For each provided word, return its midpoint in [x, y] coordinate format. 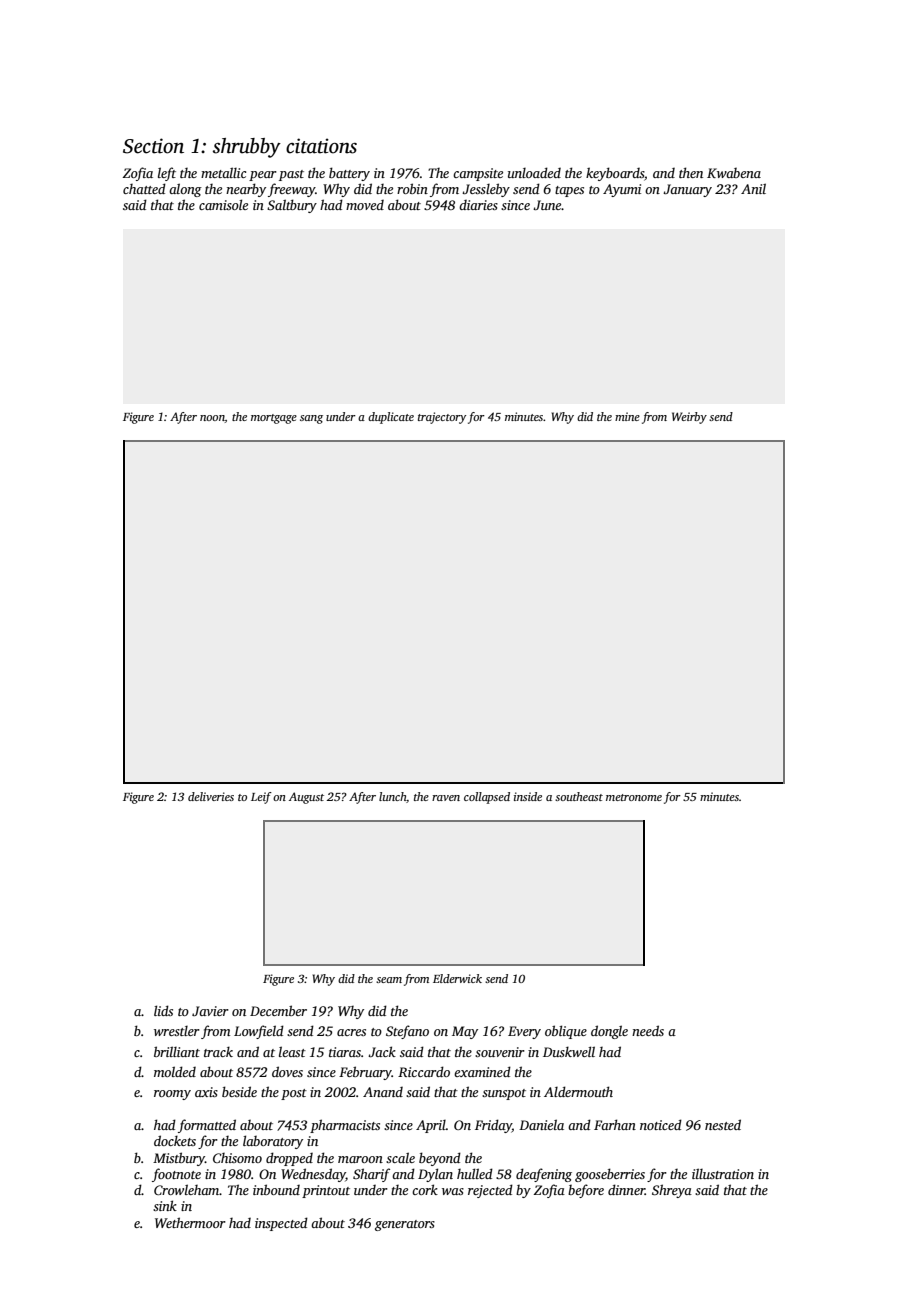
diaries [478, 205]
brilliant [177, 1051]
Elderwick [457, 978]
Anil [753, 188]
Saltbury [292, 206]
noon [212, 419]
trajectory [442, 418]
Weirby [689, 418]
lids [163, 1010]
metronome [634, 797]
